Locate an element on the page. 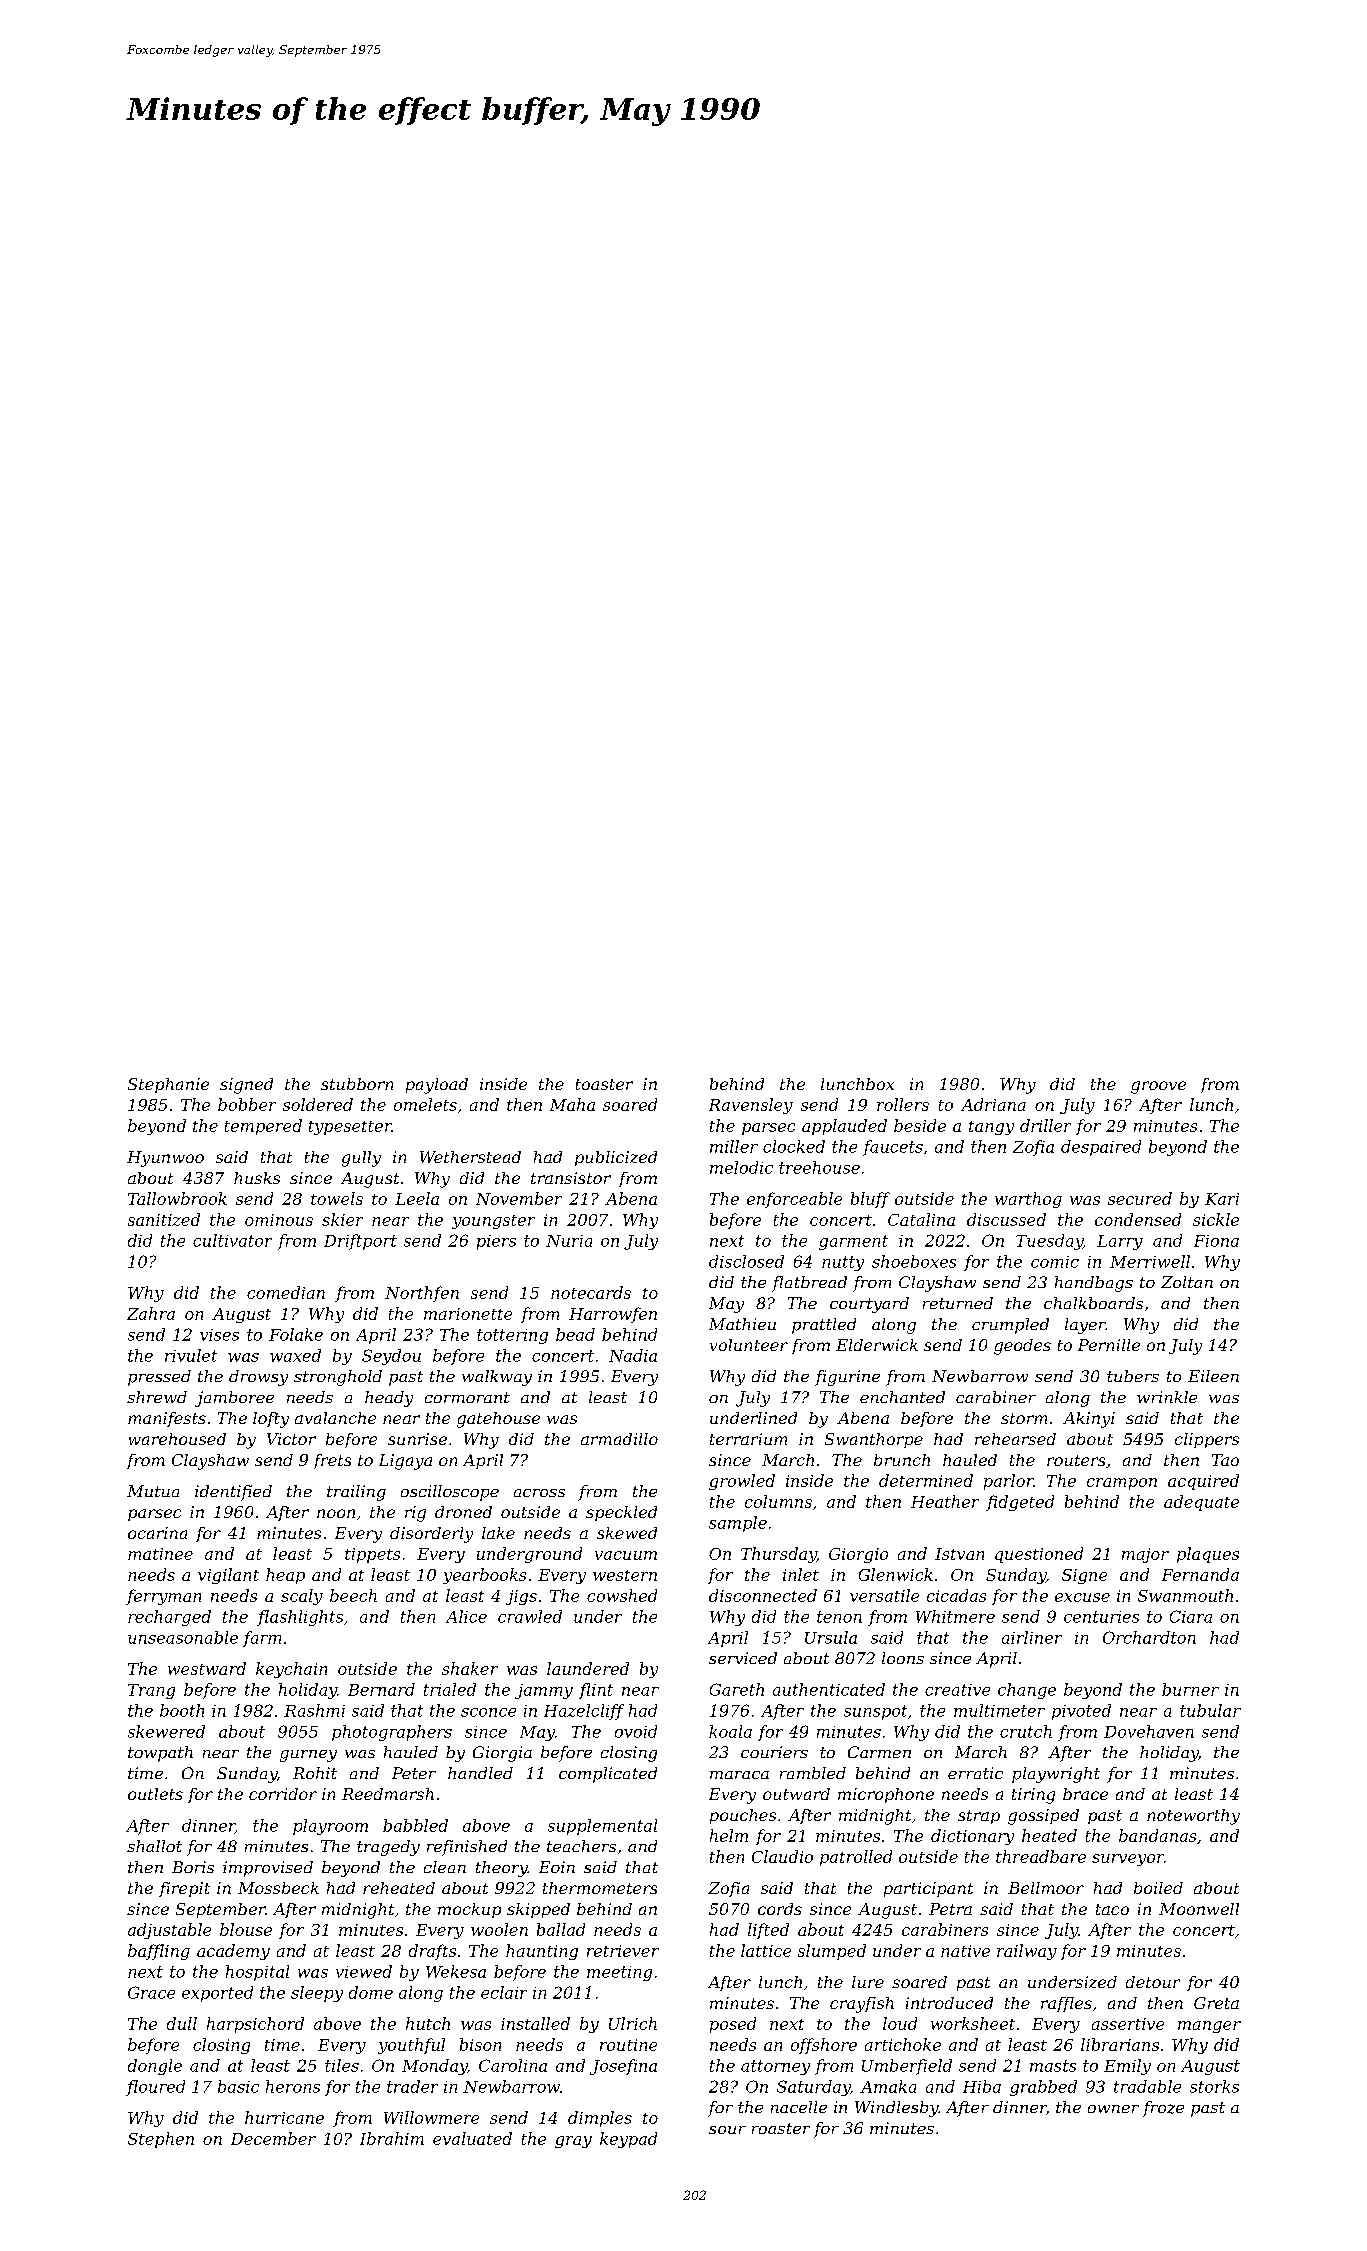 This image has height=2251, width=1367. Stephanie is located at coordinates (168, 1085).
